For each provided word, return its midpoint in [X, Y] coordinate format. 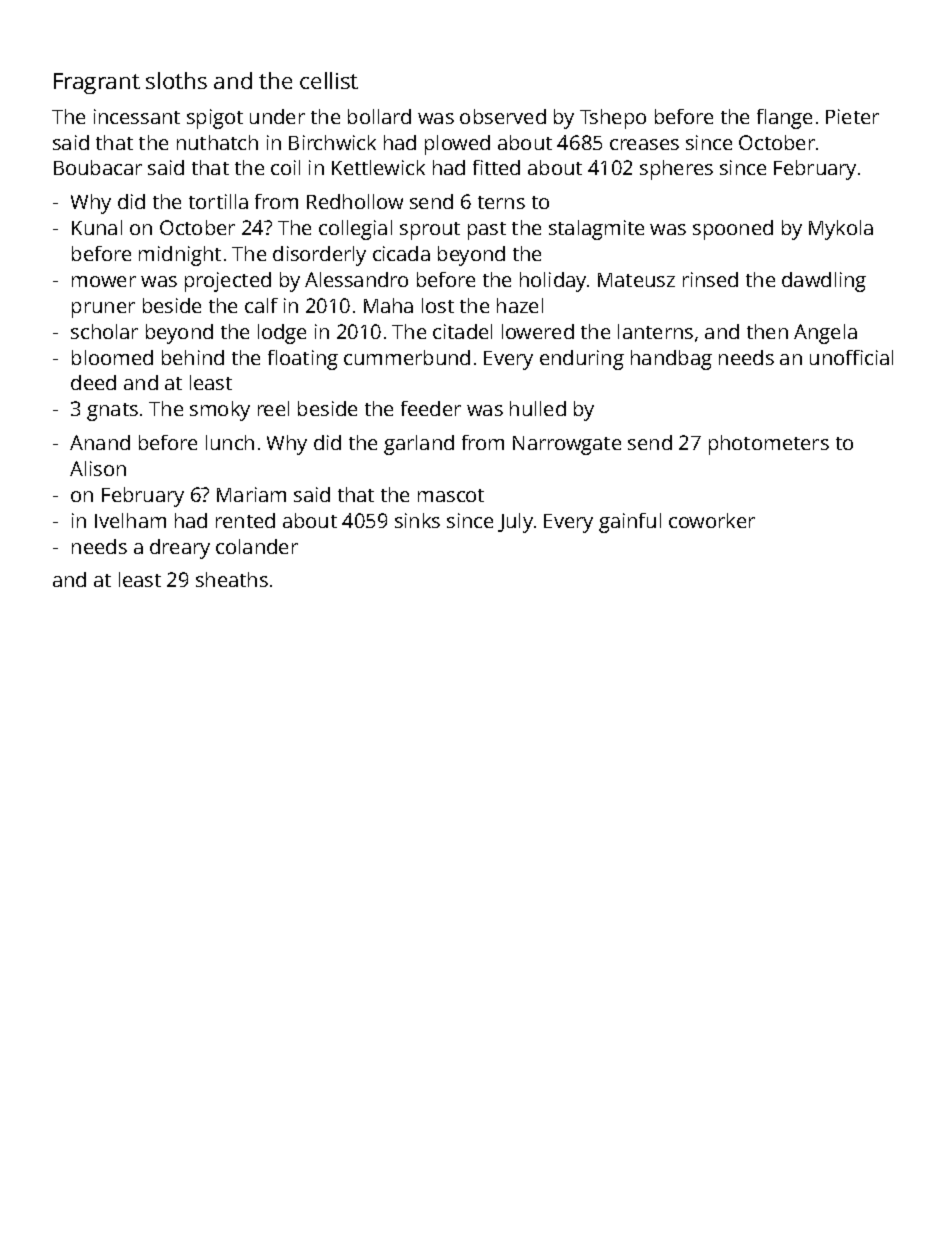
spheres [676, 170]
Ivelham [130, 520]
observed [503, 116]
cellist [329, 80]
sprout [430, 231]
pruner [103, 310]
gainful [630, 523]
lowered [538, 331]
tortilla [218, 201]
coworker [712, 520]
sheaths [232, 579]
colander [257, 546]
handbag [671, 360]
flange [784, 119]
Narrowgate [567, 445]
